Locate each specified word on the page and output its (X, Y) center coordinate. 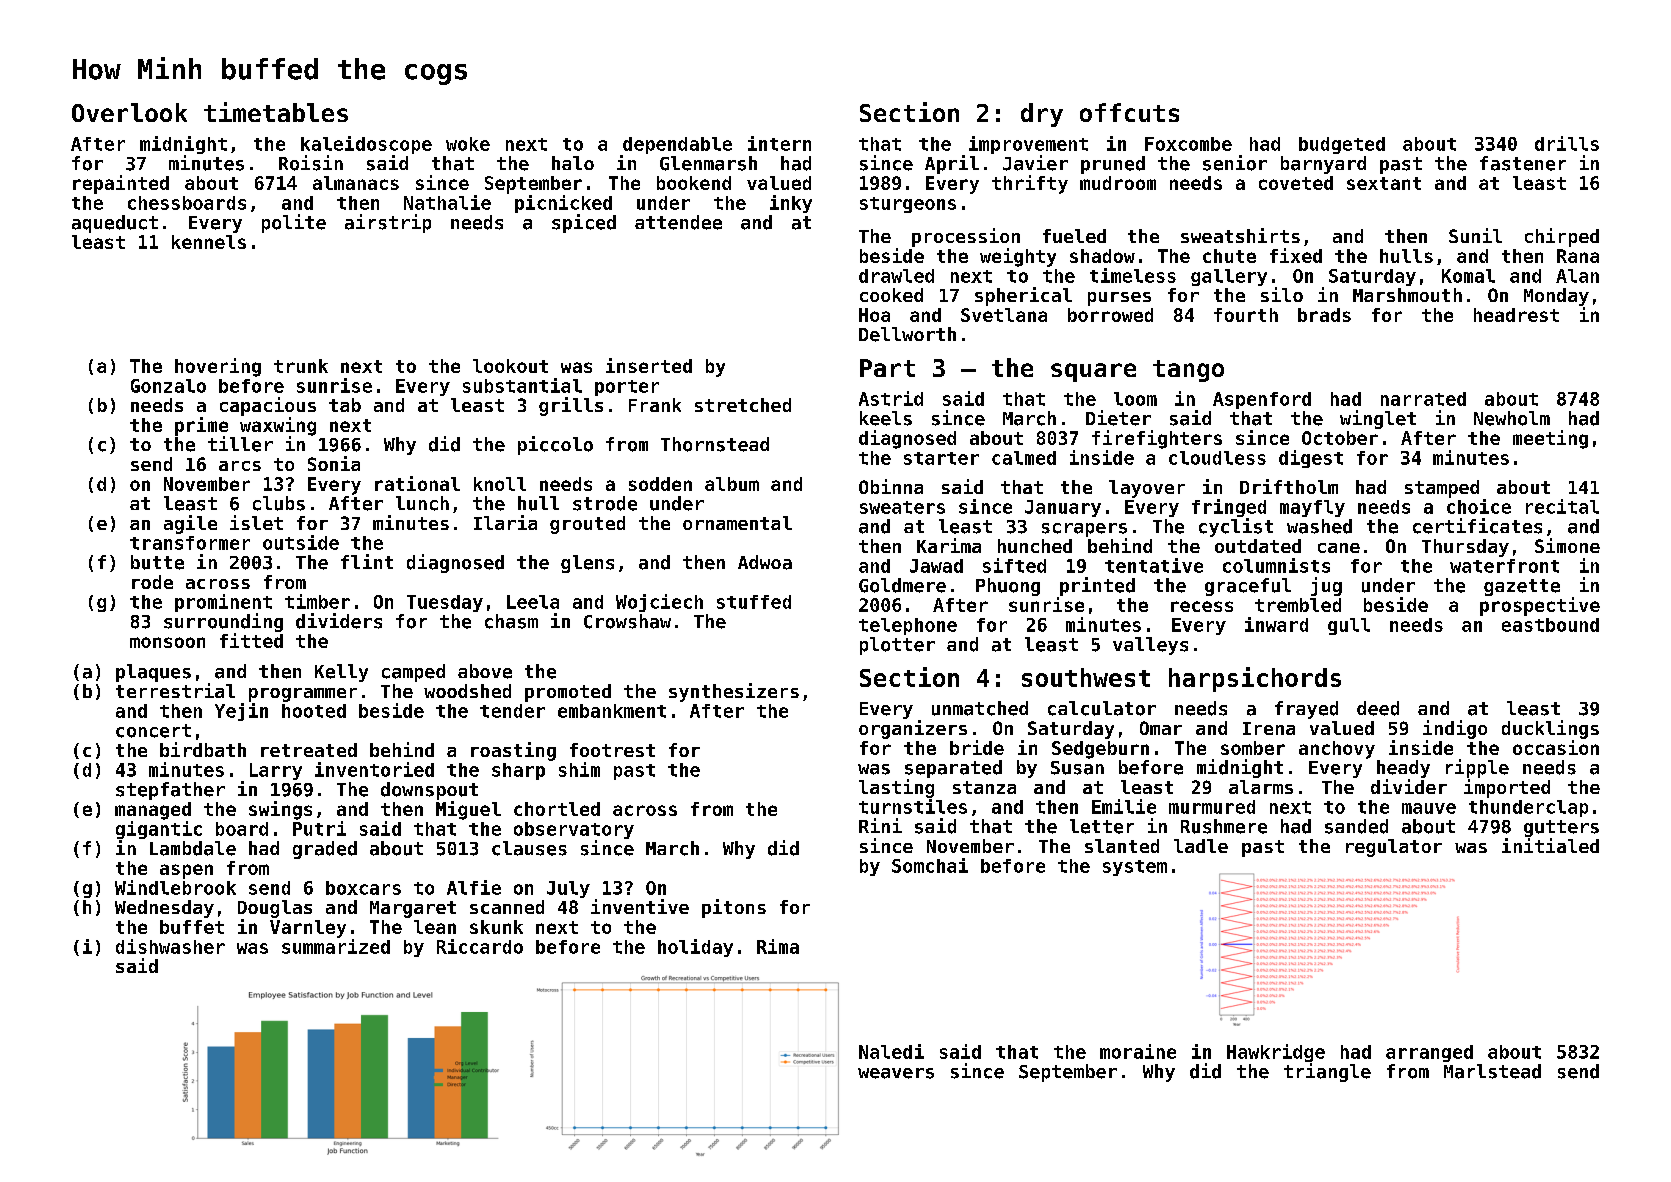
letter (1102, 826)
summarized (336, 946)
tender (512, 711)
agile (190, 524)
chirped (1562, 237)
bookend (694, 183)
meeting (1550, 439)
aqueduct (115, 224)
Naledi (891, 1051)
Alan (1577, 276)
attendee (678, 222)
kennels (209, 242)
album (732, 484)
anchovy (1337, 750)
